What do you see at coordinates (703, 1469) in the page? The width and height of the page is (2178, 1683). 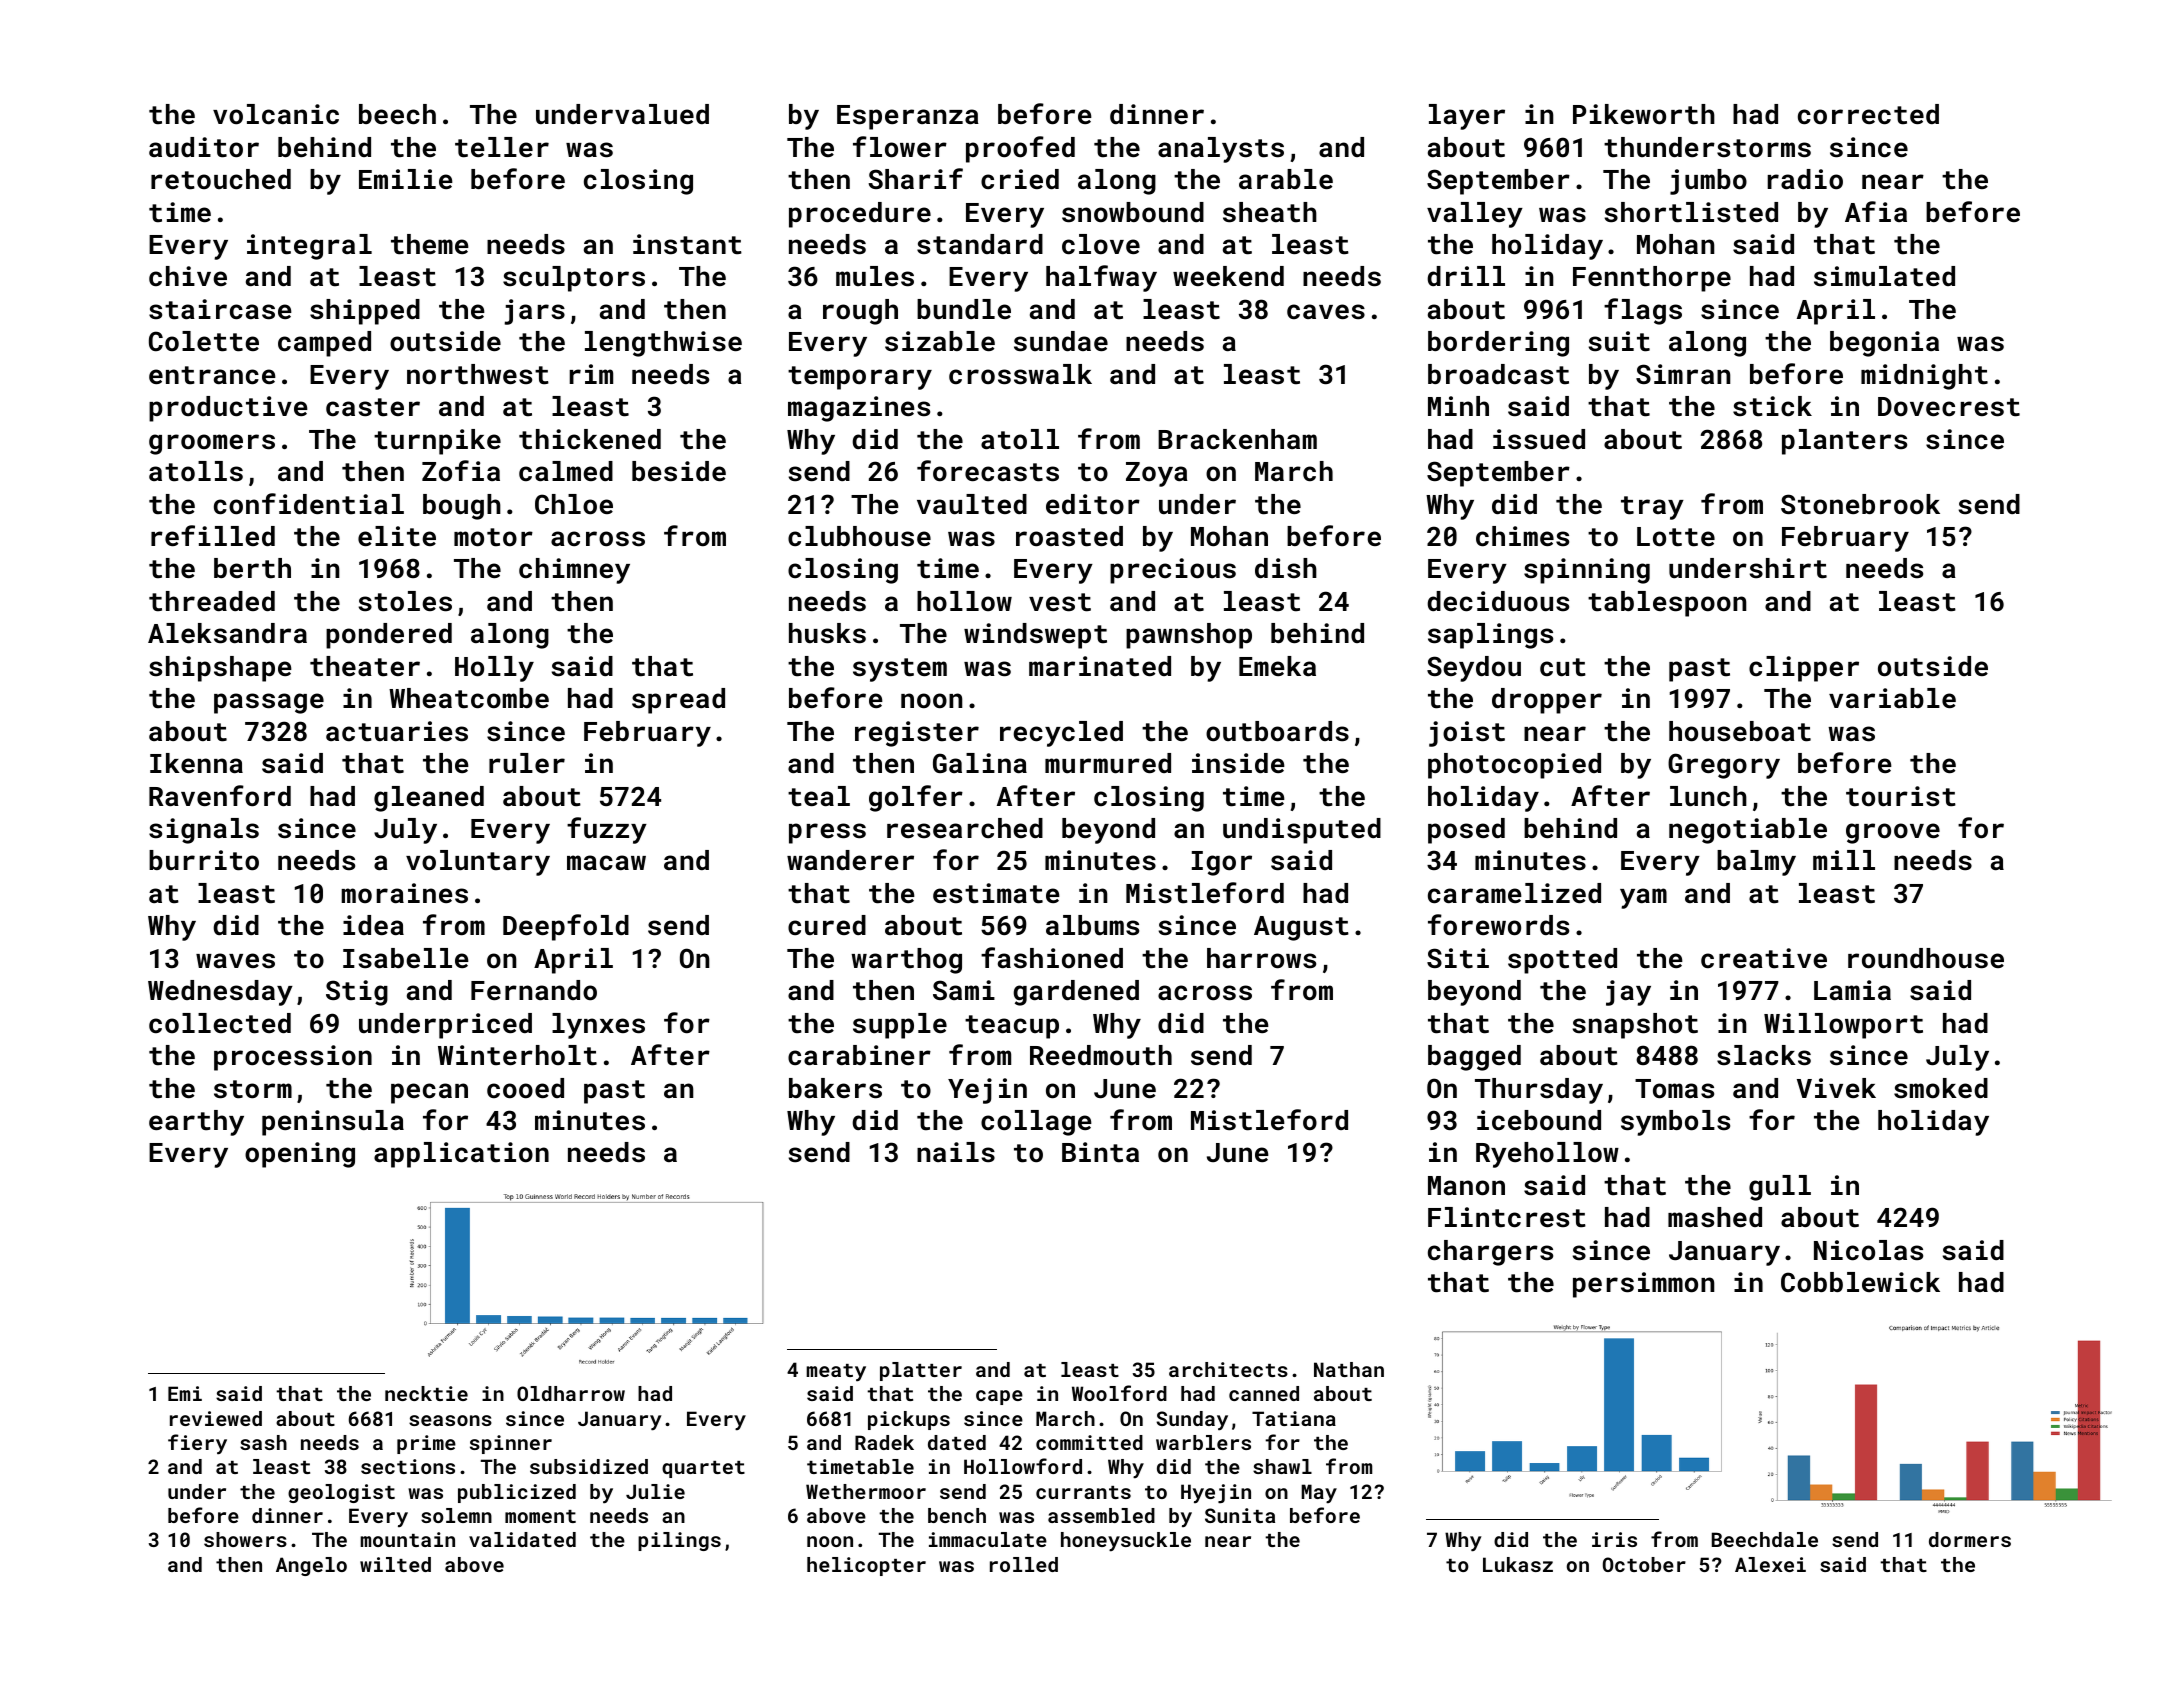 I see `quartet` at bounding box center [703, 1469].
